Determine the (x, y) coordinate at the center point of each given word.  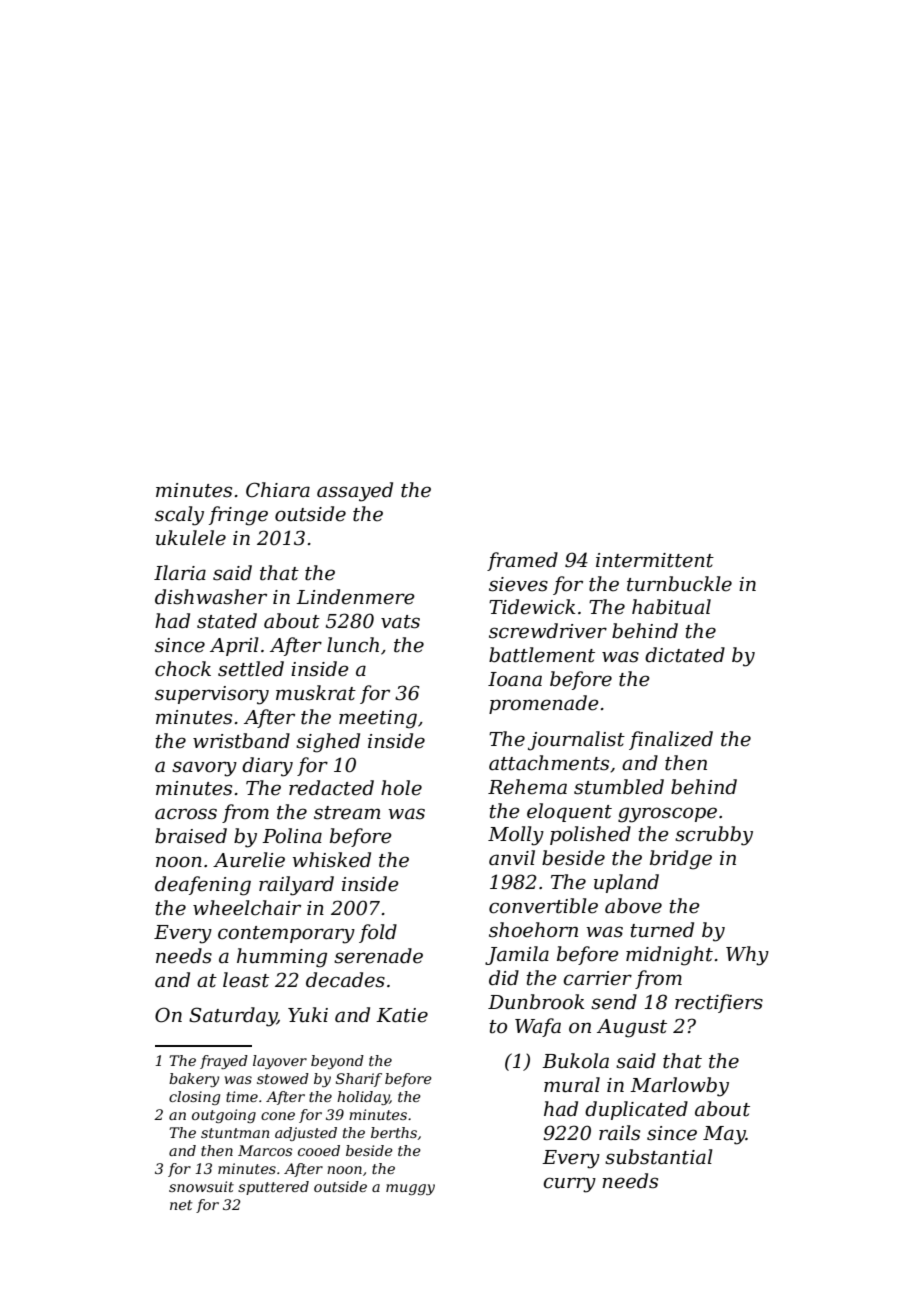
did (504, 978)
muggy (410, 1189)
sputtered (273, 1188)
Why (747, 956)
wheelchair (247, 908)
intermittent (655, 560)
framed (522, 561)
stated (227, 621)
